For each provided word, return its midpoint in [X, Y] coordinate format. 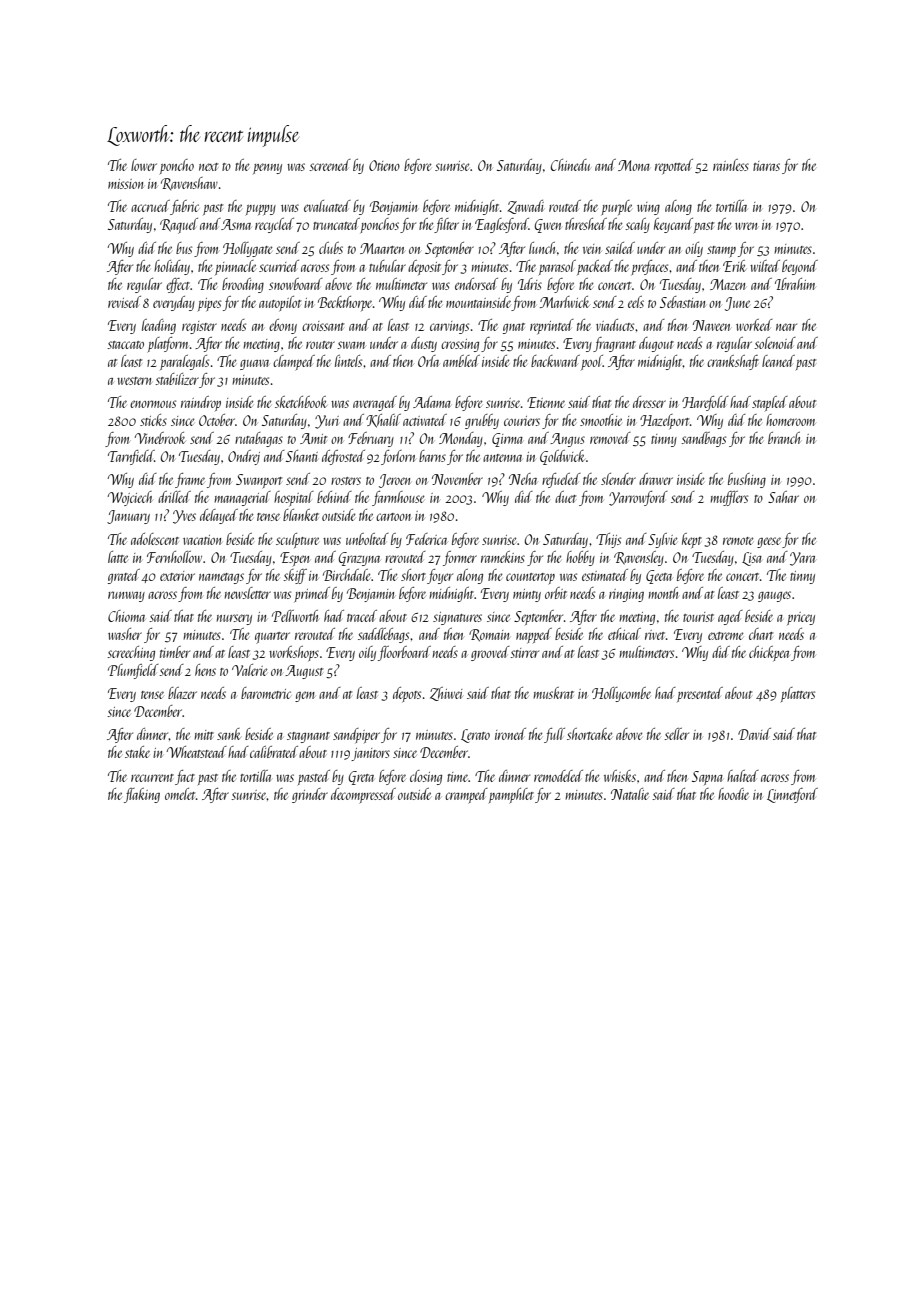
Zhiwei [446, 694]
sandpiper [356, 735]
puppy [261, 210]
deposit [424, 267]
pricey [801, 618]
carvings [449, 327]
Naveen [711, 325]
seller [676, 734]
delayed [219, 516]
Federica [426, 539]
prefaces [650, 267]
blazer [182, 693]
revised [124, 302]
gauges [774, 596]
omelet [180, 794]
